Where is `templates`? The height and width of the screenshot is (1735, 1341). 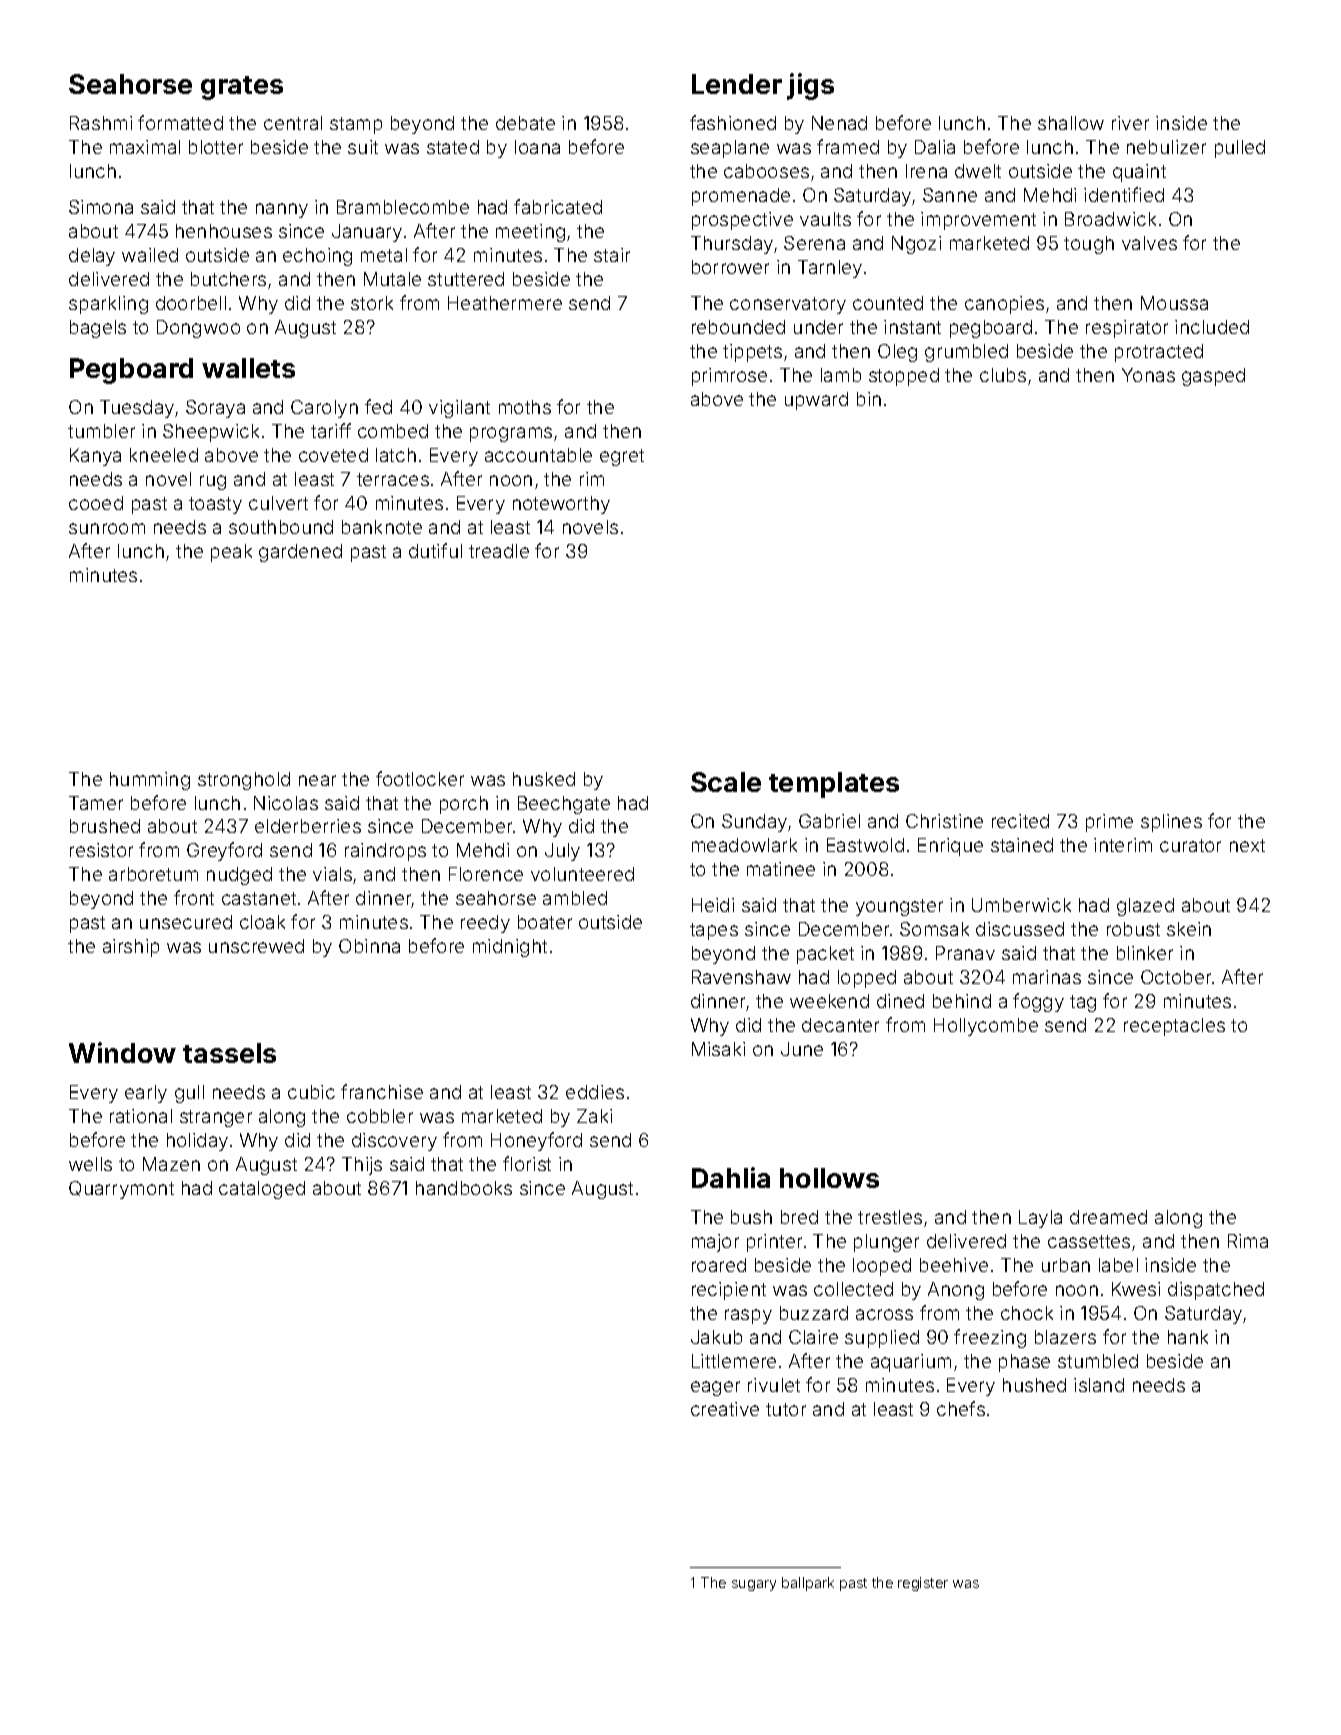
templates is located at coordinates (834, 785).
